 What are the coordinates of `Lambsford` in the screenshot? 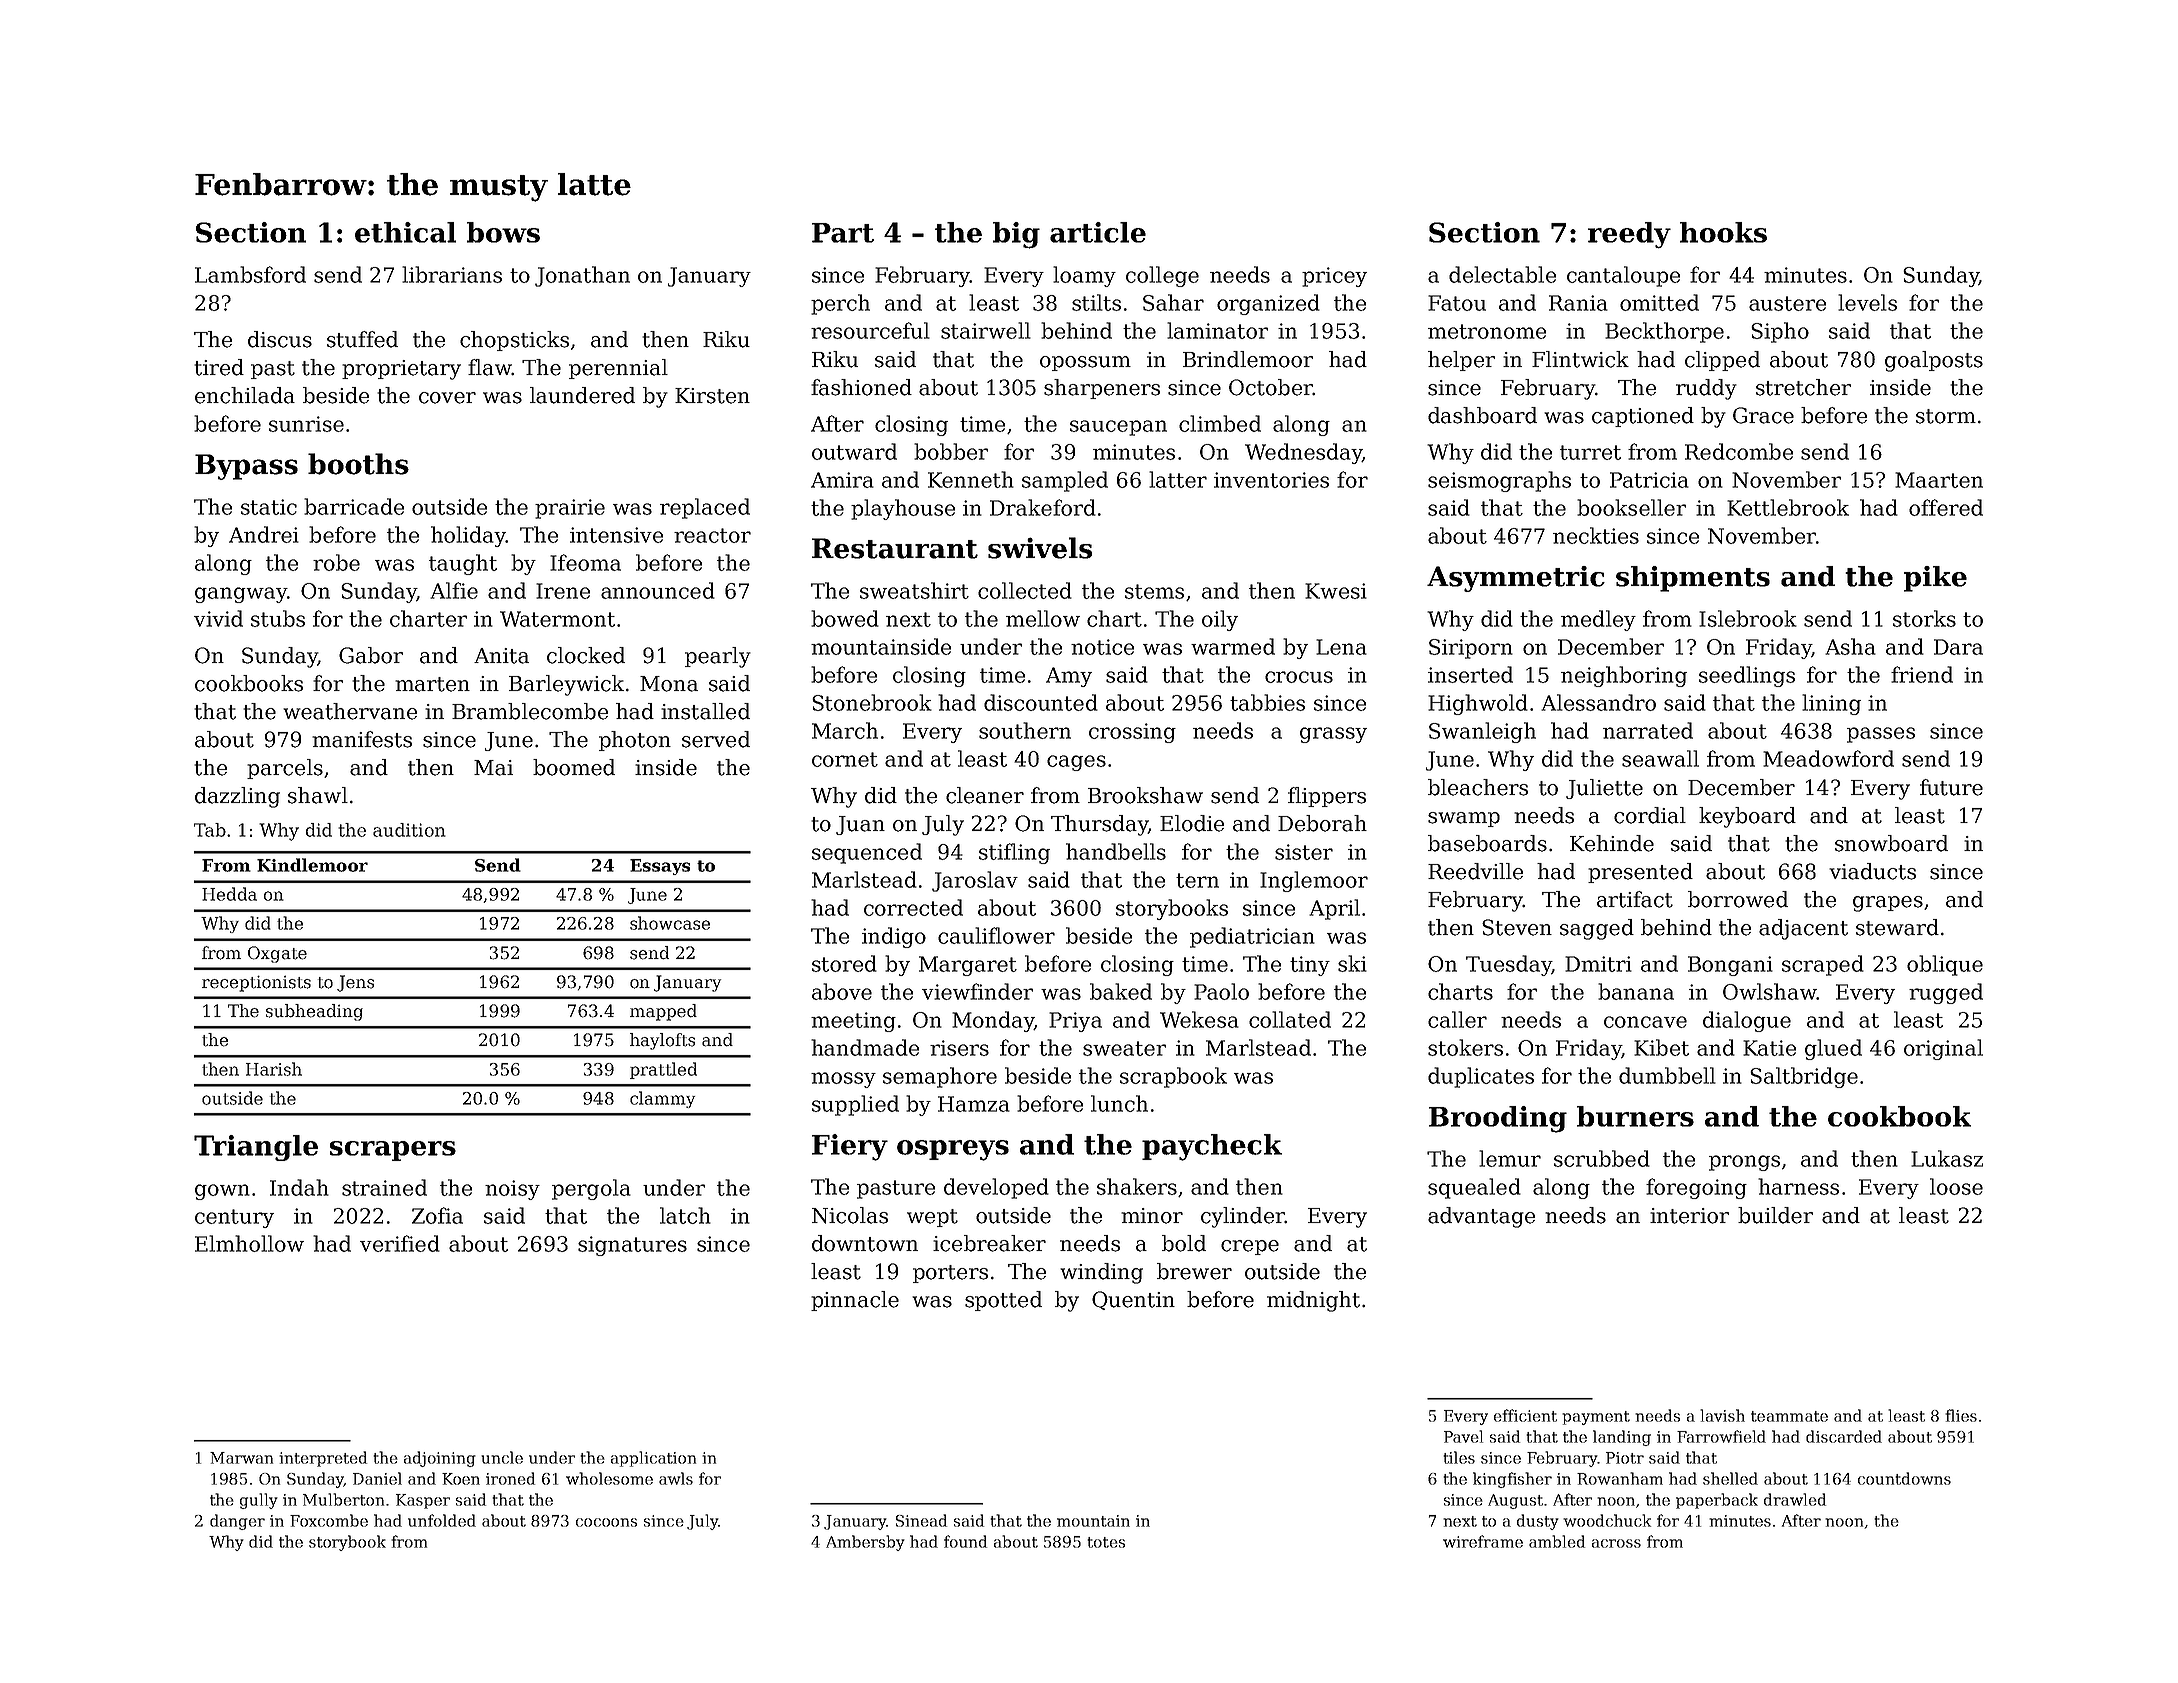 It's located at (250, 274).
